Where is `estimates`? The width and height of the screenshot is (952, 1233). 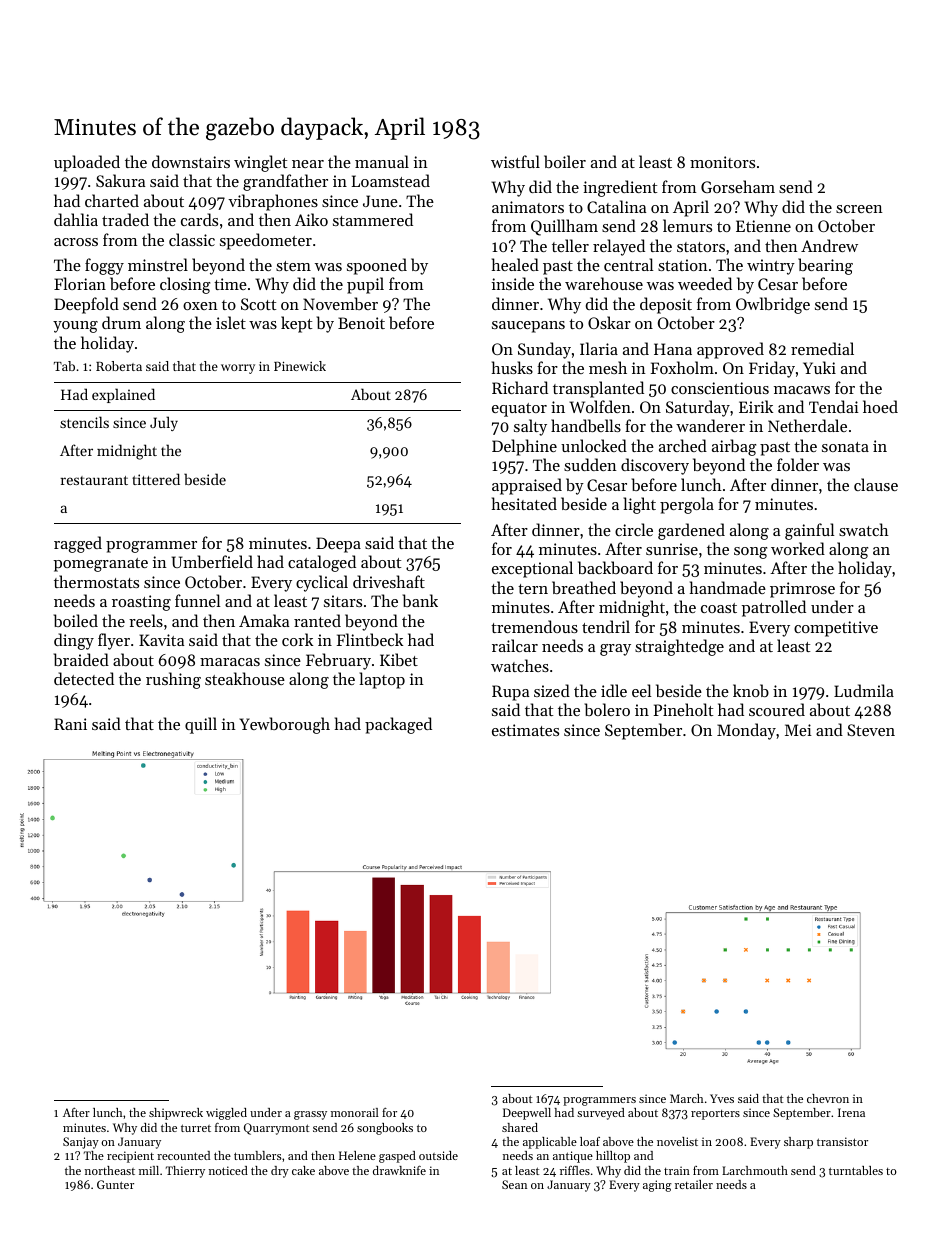 estimates is located at coordinates (525, 730).
